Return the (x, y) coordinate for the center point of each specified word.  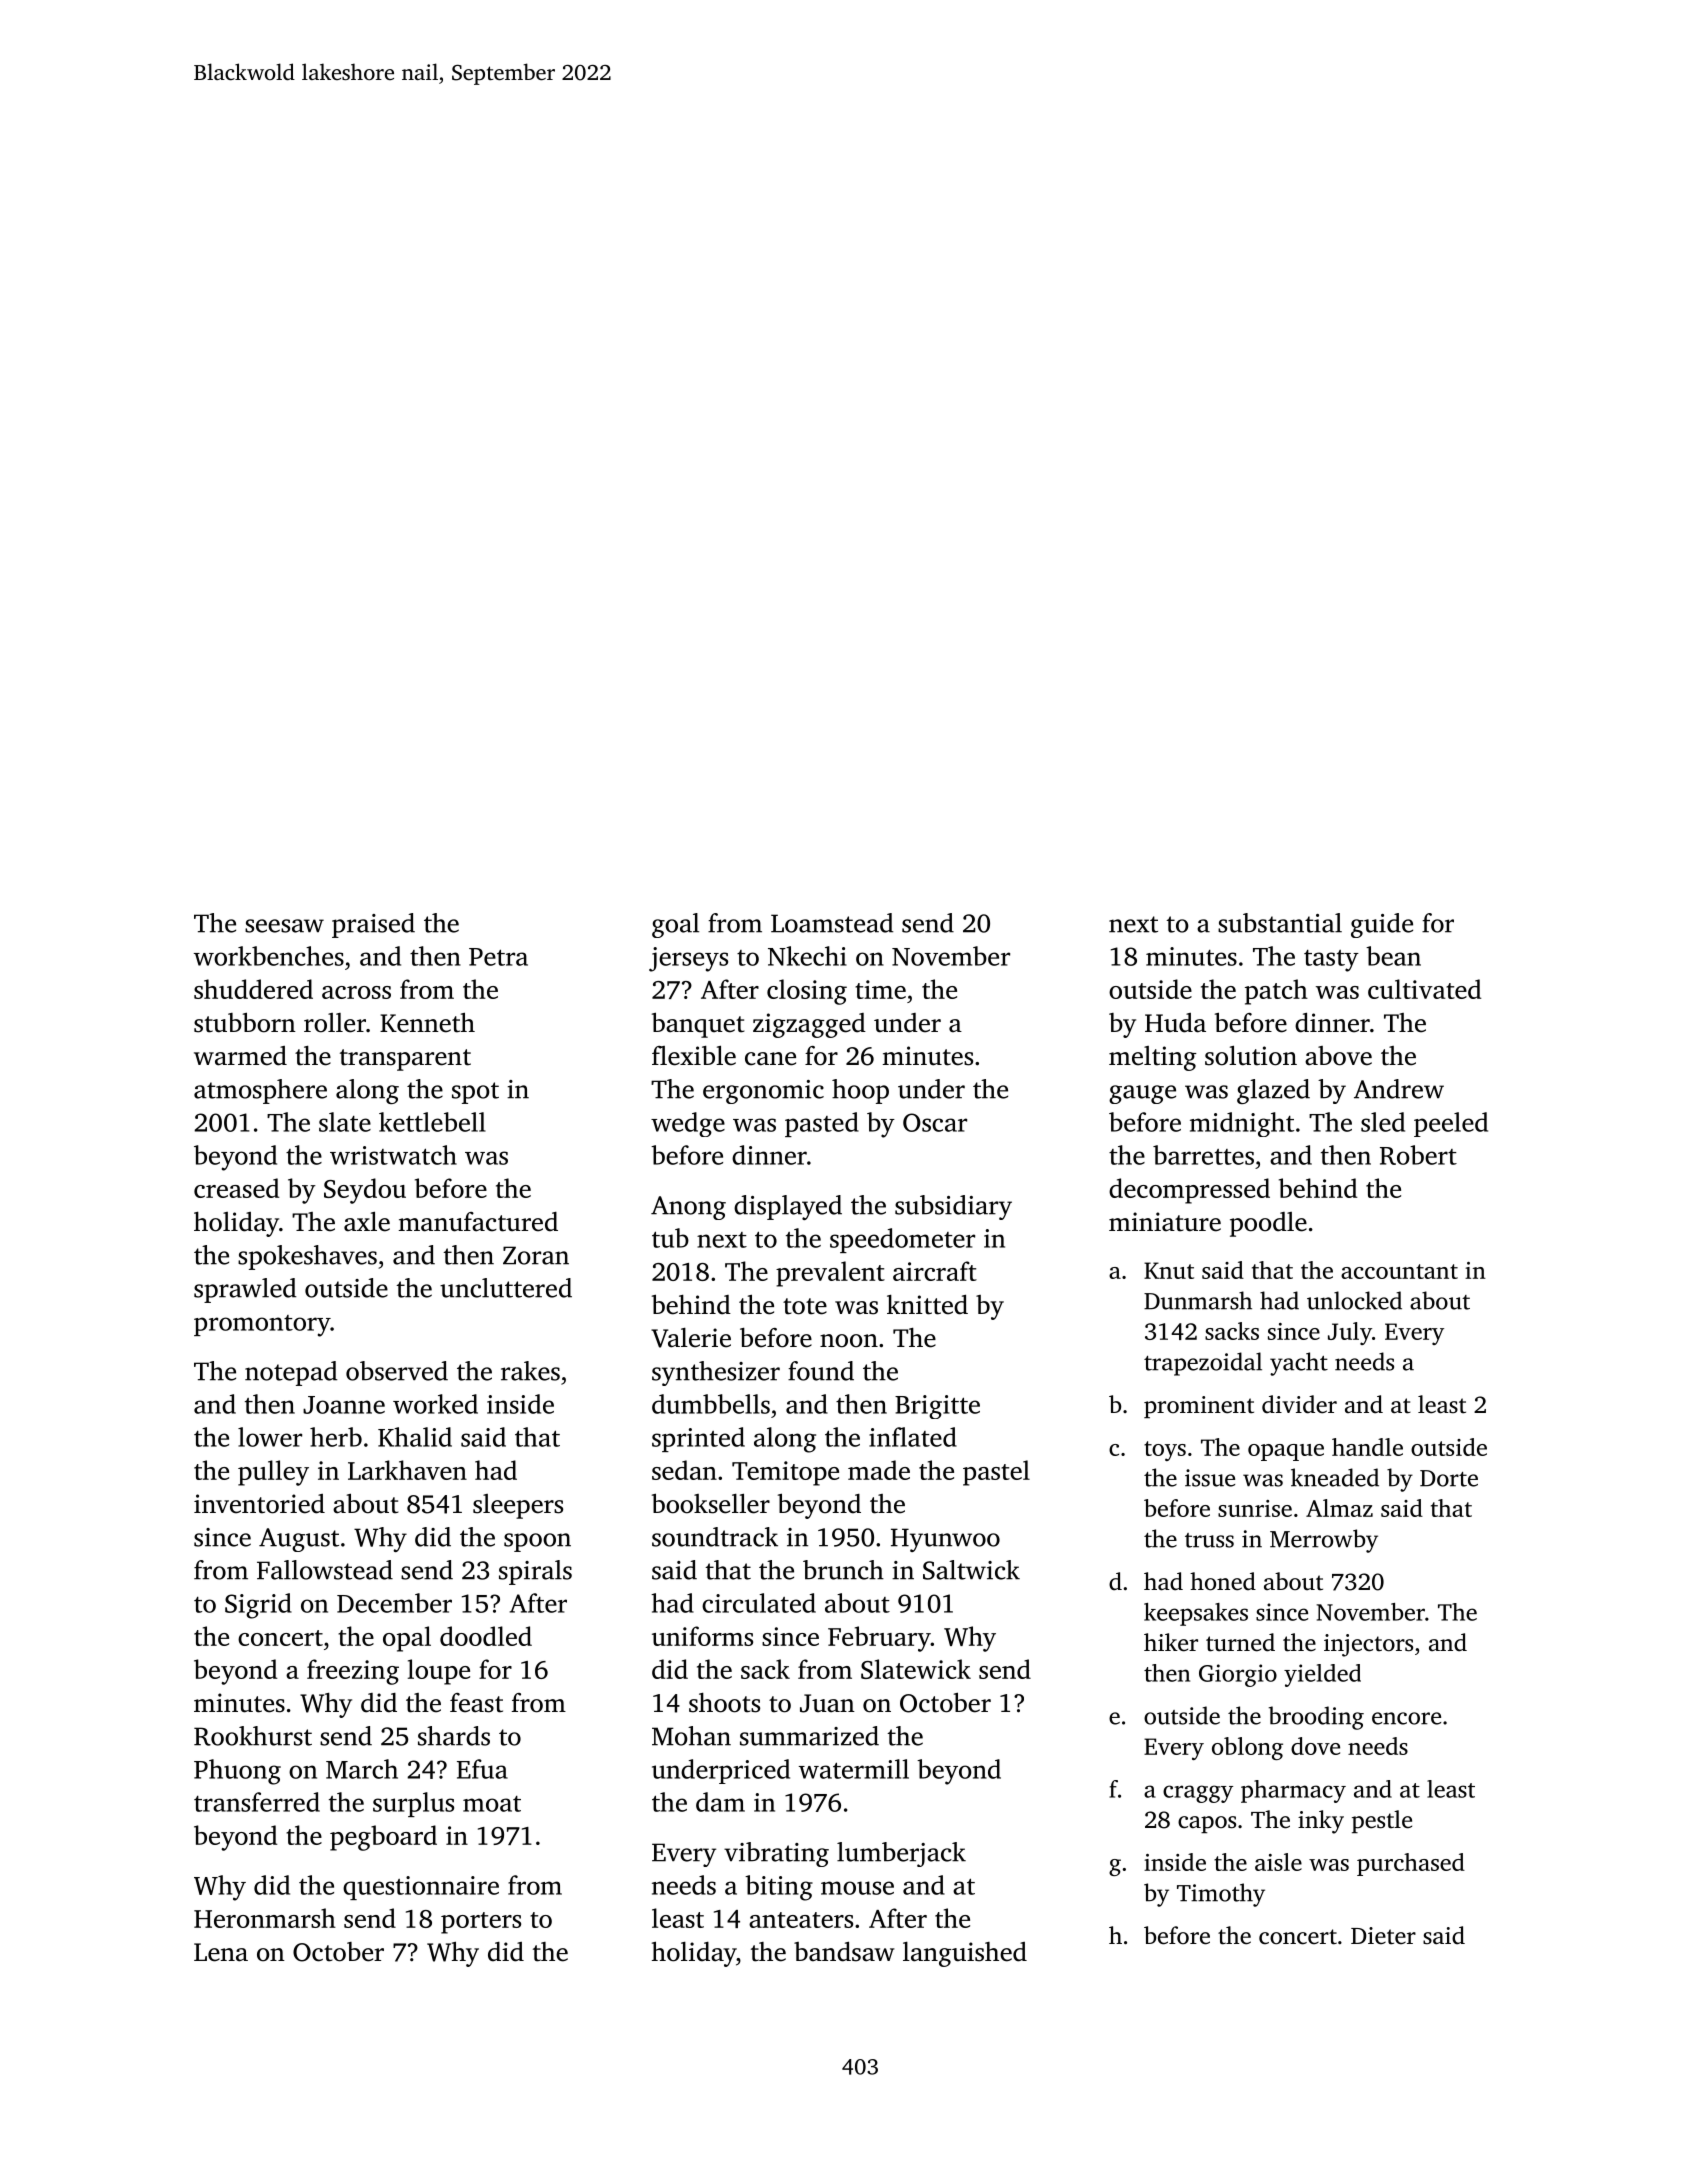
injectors (1368, 1645)
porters (481, 1923)
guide (1382, 925)
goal (675, 925)
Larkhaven (407, 1470)
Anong (688, 1208)
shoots (724, 1703)
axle (367, 1222)
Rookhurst (253, 1736)
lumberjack (901, 1854)
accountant (1399, 1271)
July (1350, 1333)
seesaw (284, 926)
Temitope (785, 1473)
